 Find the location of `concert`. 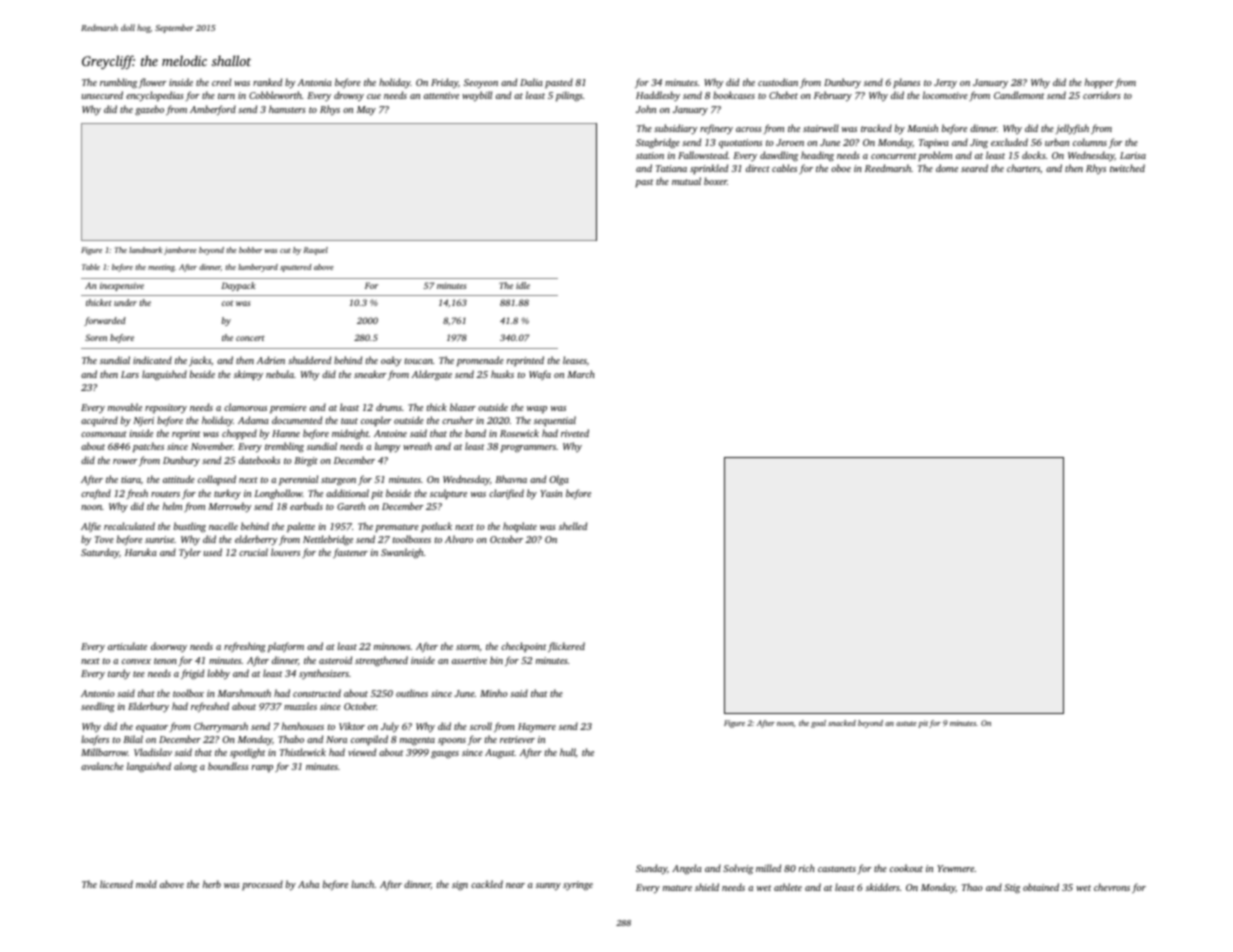

concert is located at coordinates (250, 338).
